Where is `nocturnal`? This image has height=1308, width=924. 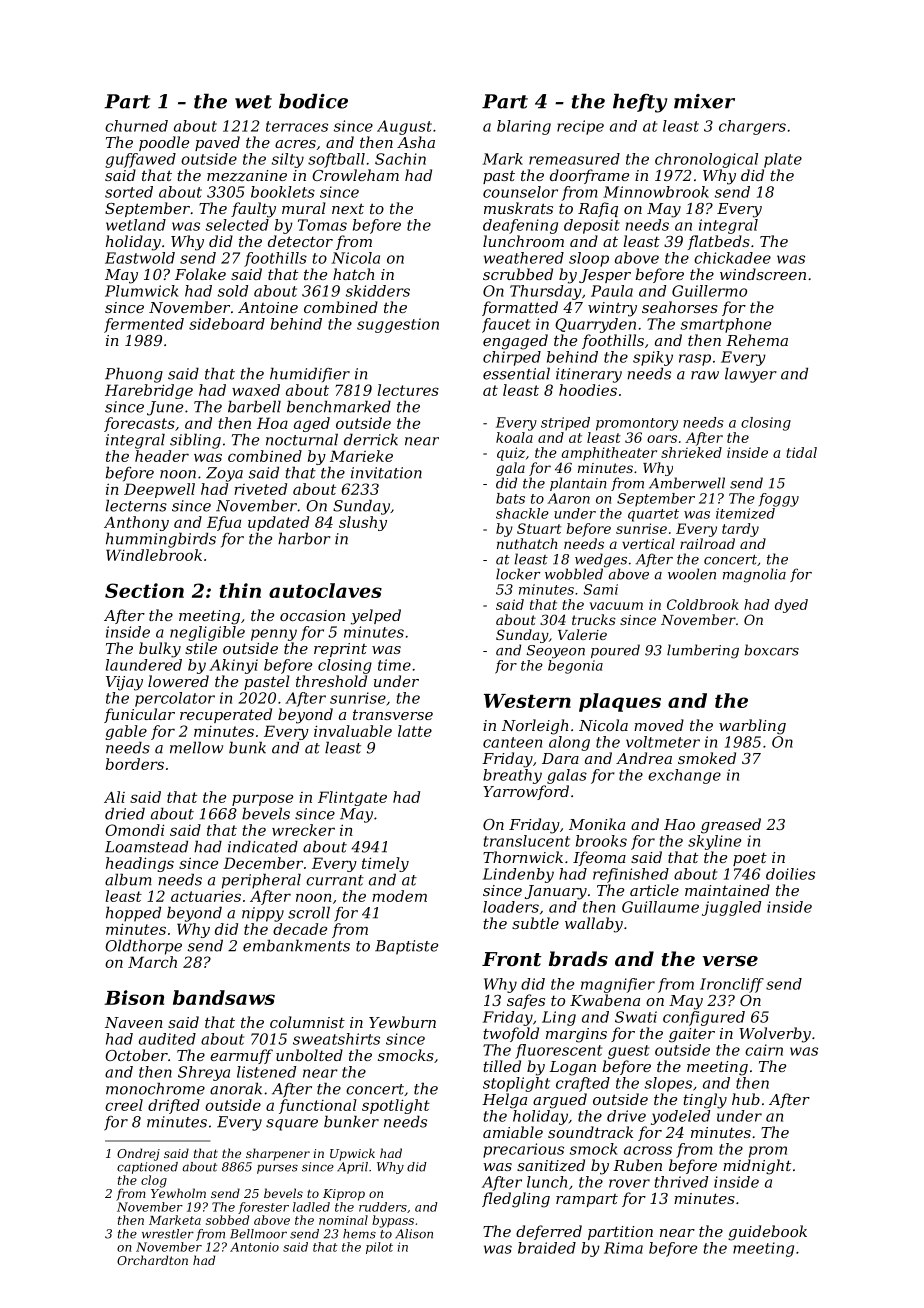
nocturnal is located at coordinates (302, 439).
